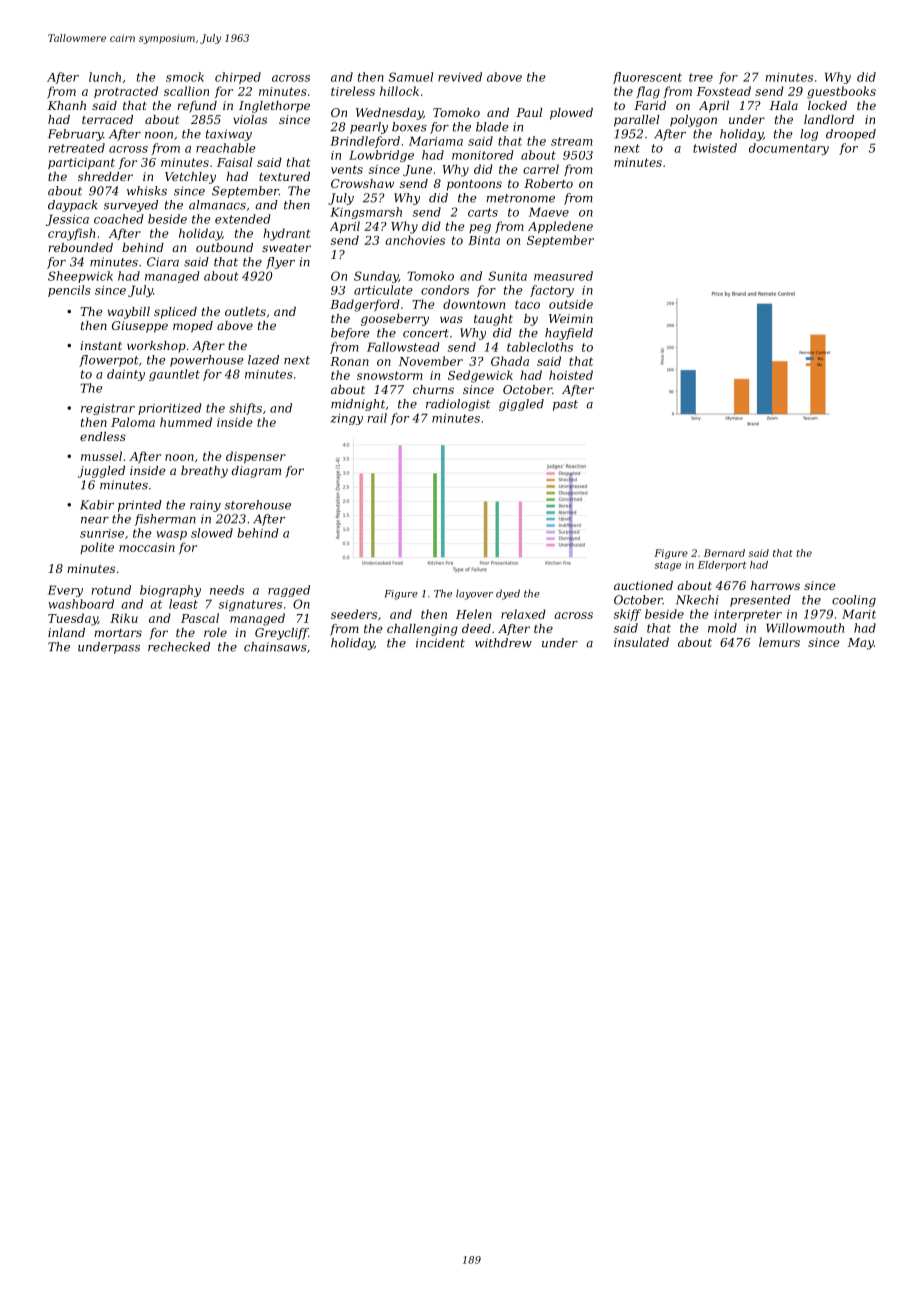 The width and height of the document is (924, 1308). Describe the element at coordinates (521, 405) in the document. I see `giggled` at that location.
